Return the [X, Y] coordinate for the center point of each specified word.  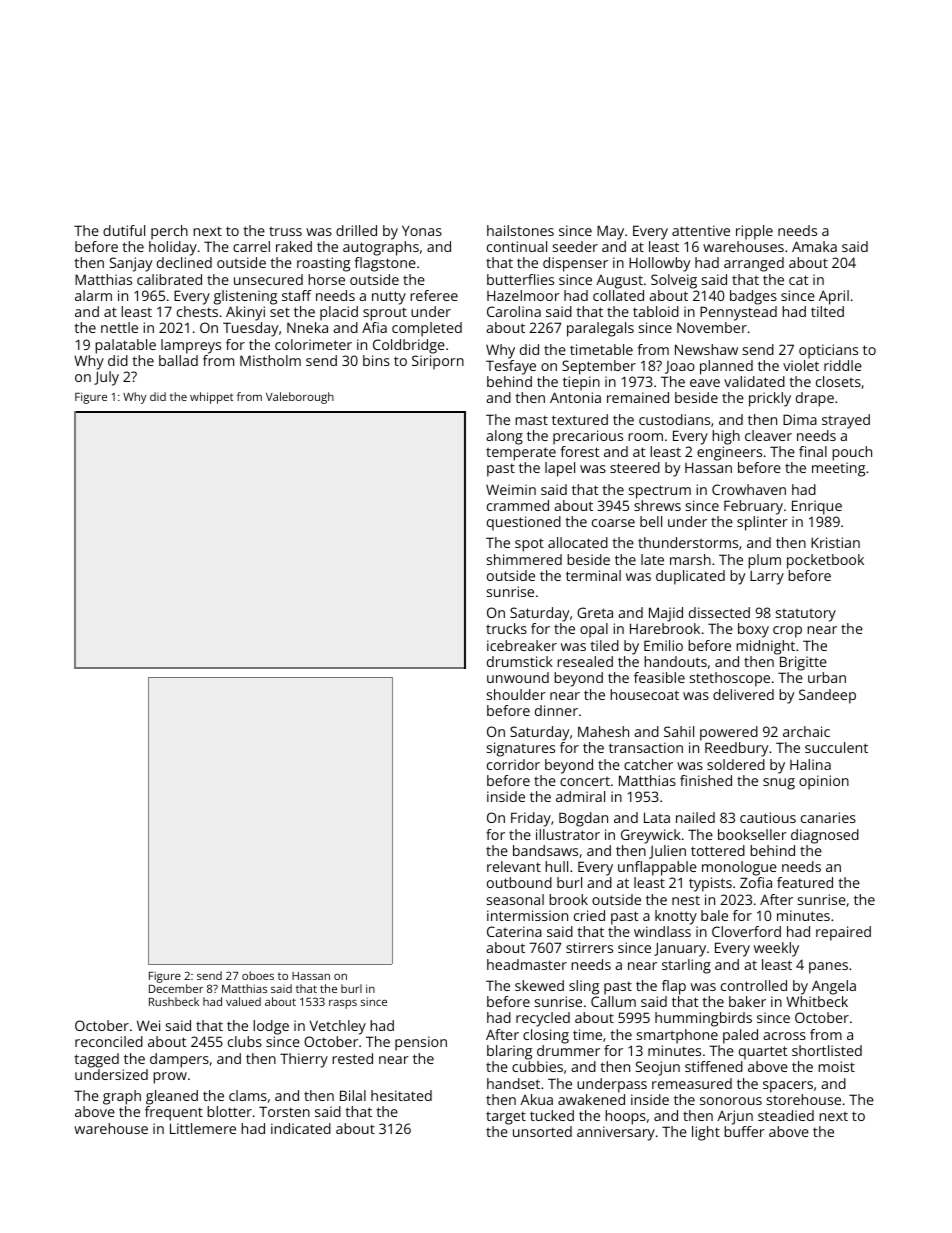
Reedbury [736, 749]
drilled [356, 230]
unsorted [542, 1131]
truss [285, 231]
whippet [212, 398]
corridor [513, 764]
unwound [518, 677]
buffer [744, 1131]
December [176, 988]
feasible [659, 677]
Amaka [814, 246]
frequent [174, 1113]
